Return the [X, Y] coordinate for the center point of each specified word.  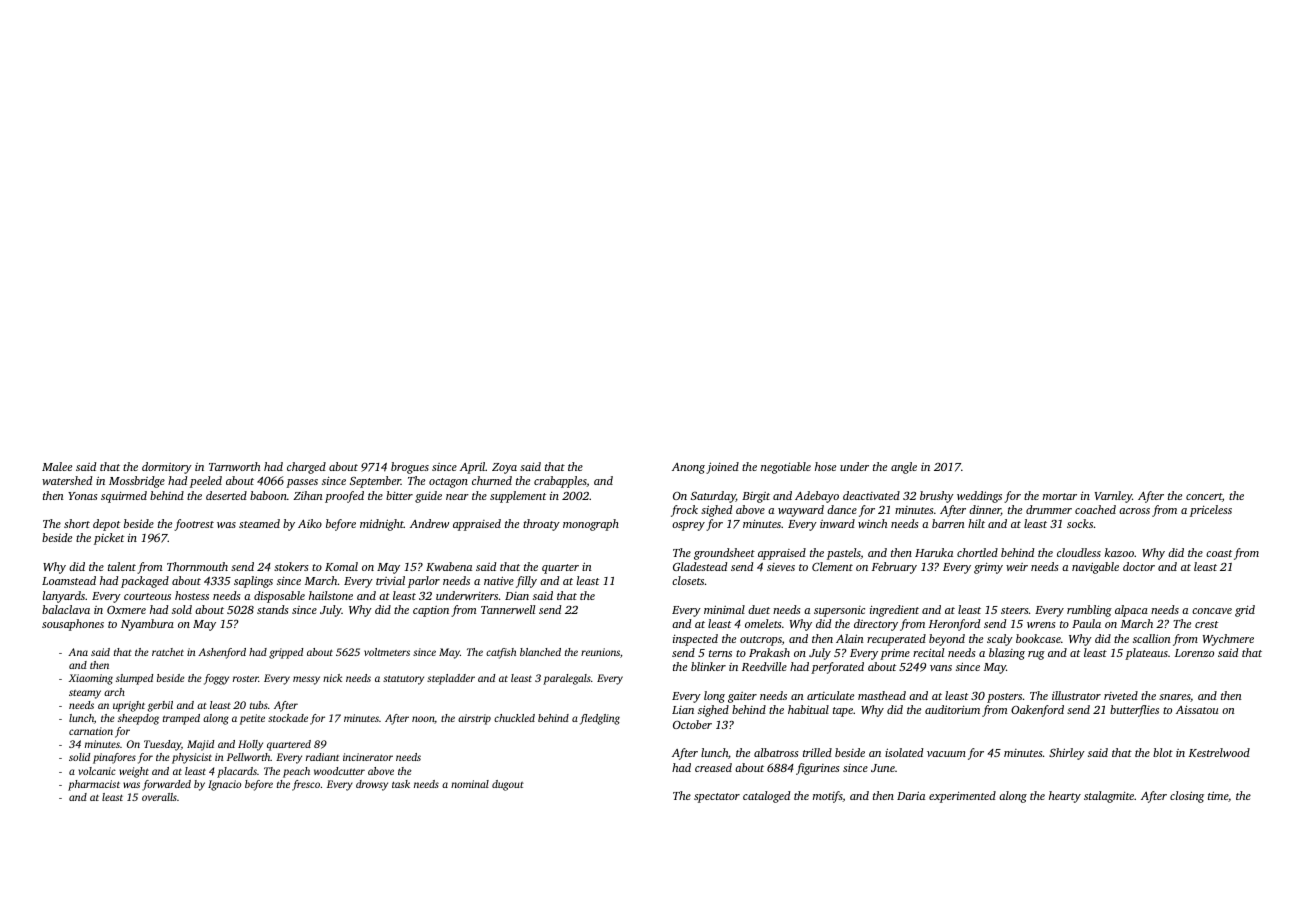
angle [904, 468]
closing [1187, 797]
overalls [159, 797]
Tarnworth [234, 466]
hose [825, 466]
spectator [717, 798]
